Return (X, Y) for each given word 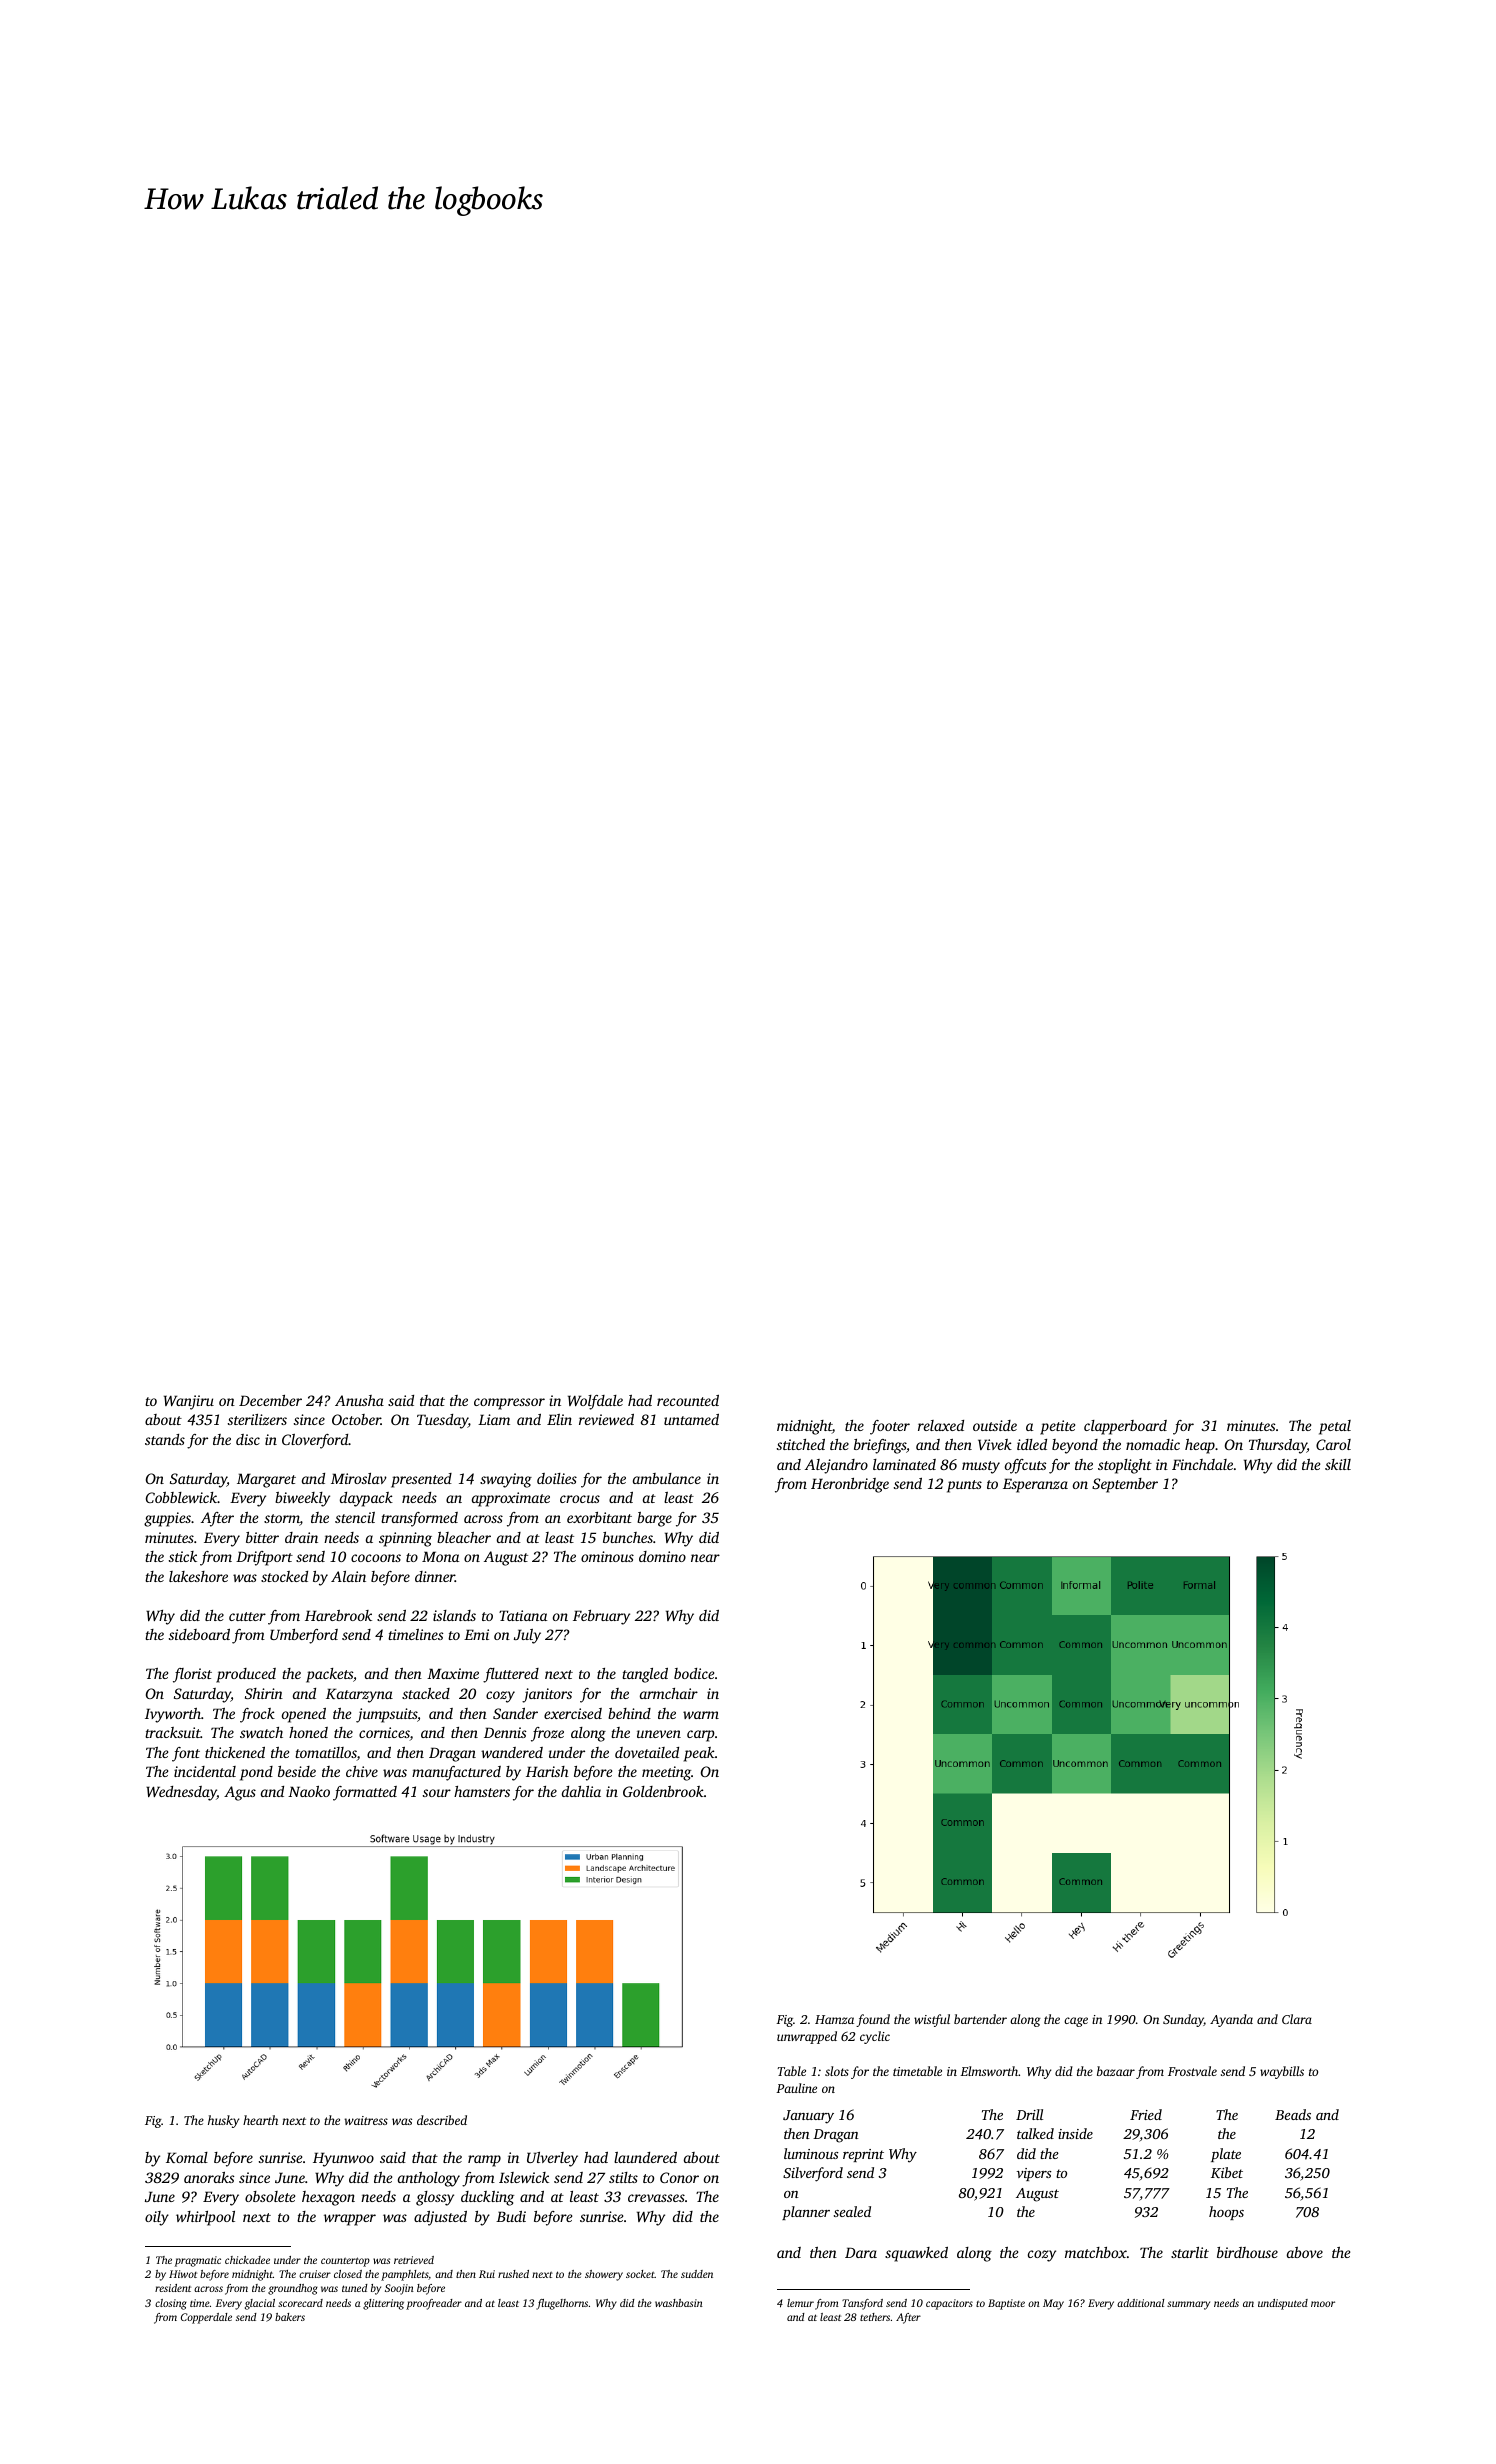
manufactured (456, 1773)
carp (701, 1736)
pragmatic (198, 2261)
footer (890, 1427)
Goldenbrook (663, 1791)
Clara (1297, 2019)
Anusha (359, 1400)
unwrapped (807, 2037)
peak (699, 1754)
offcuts (1025, 1466)
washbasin (679, 2303)
